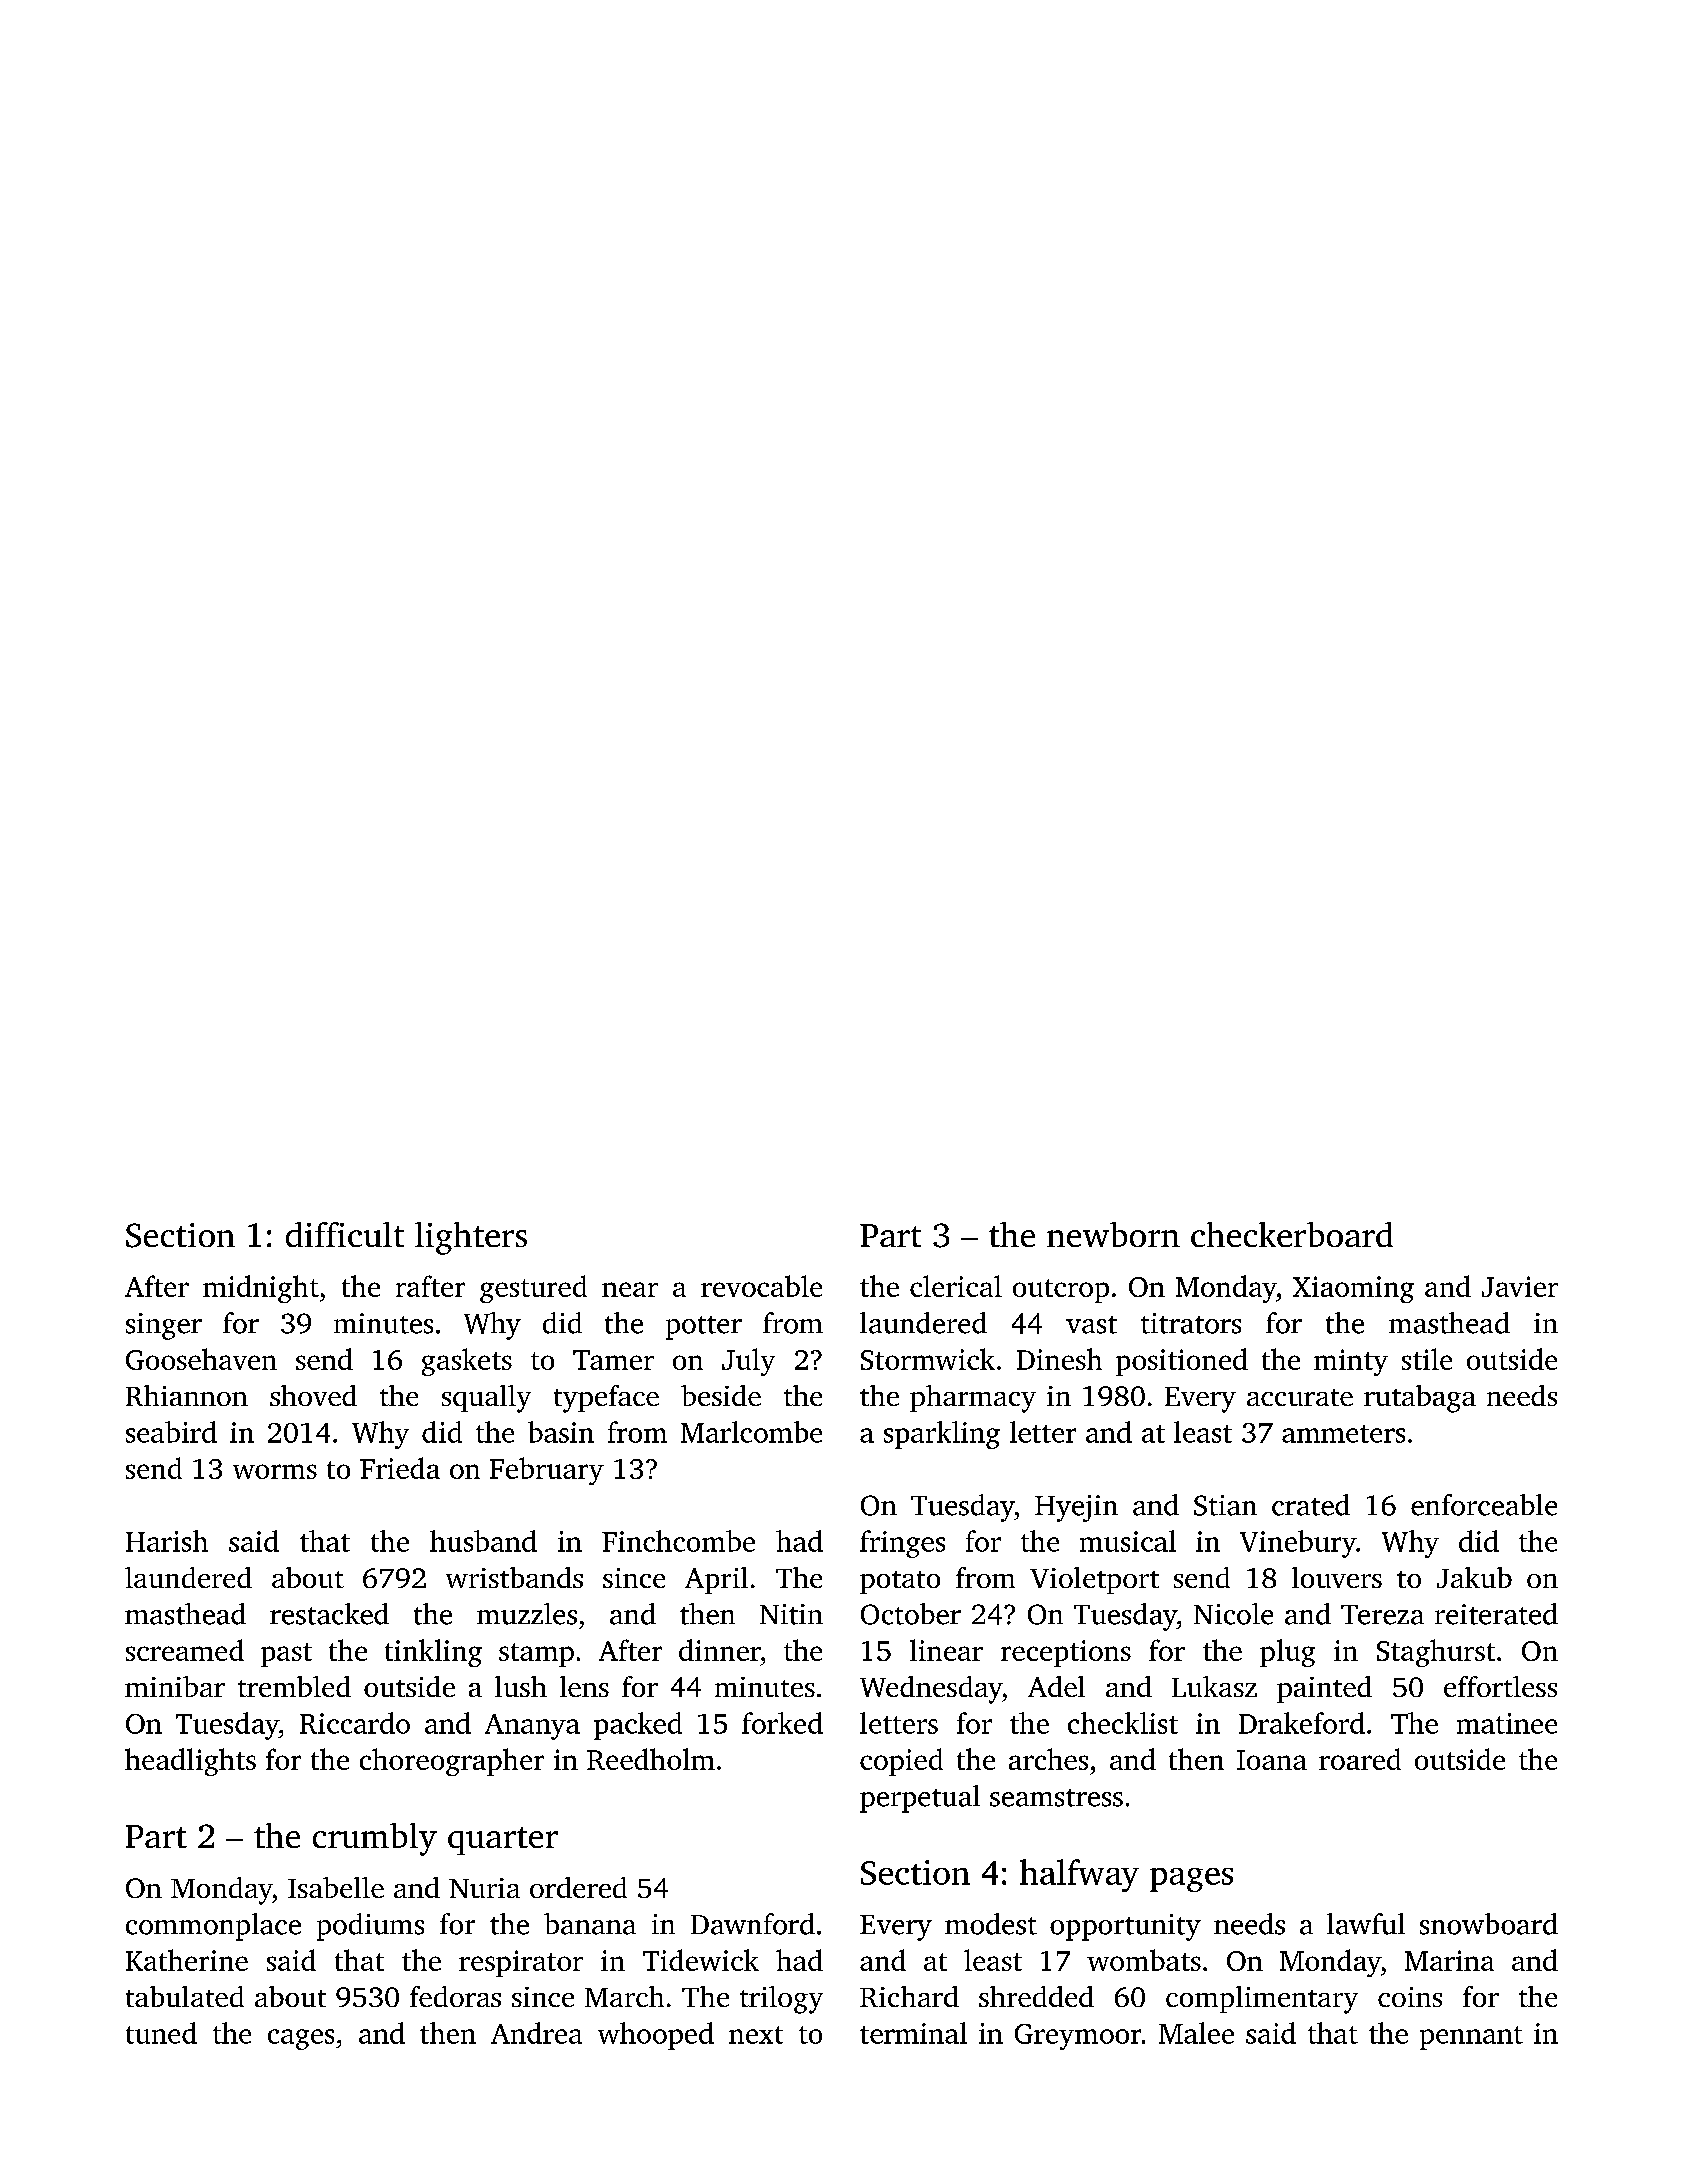 The height and width of the document is (2178, 1683). Describe the element at coordinates (1484, 1505) in the document. I see `enforceable` at that location.
